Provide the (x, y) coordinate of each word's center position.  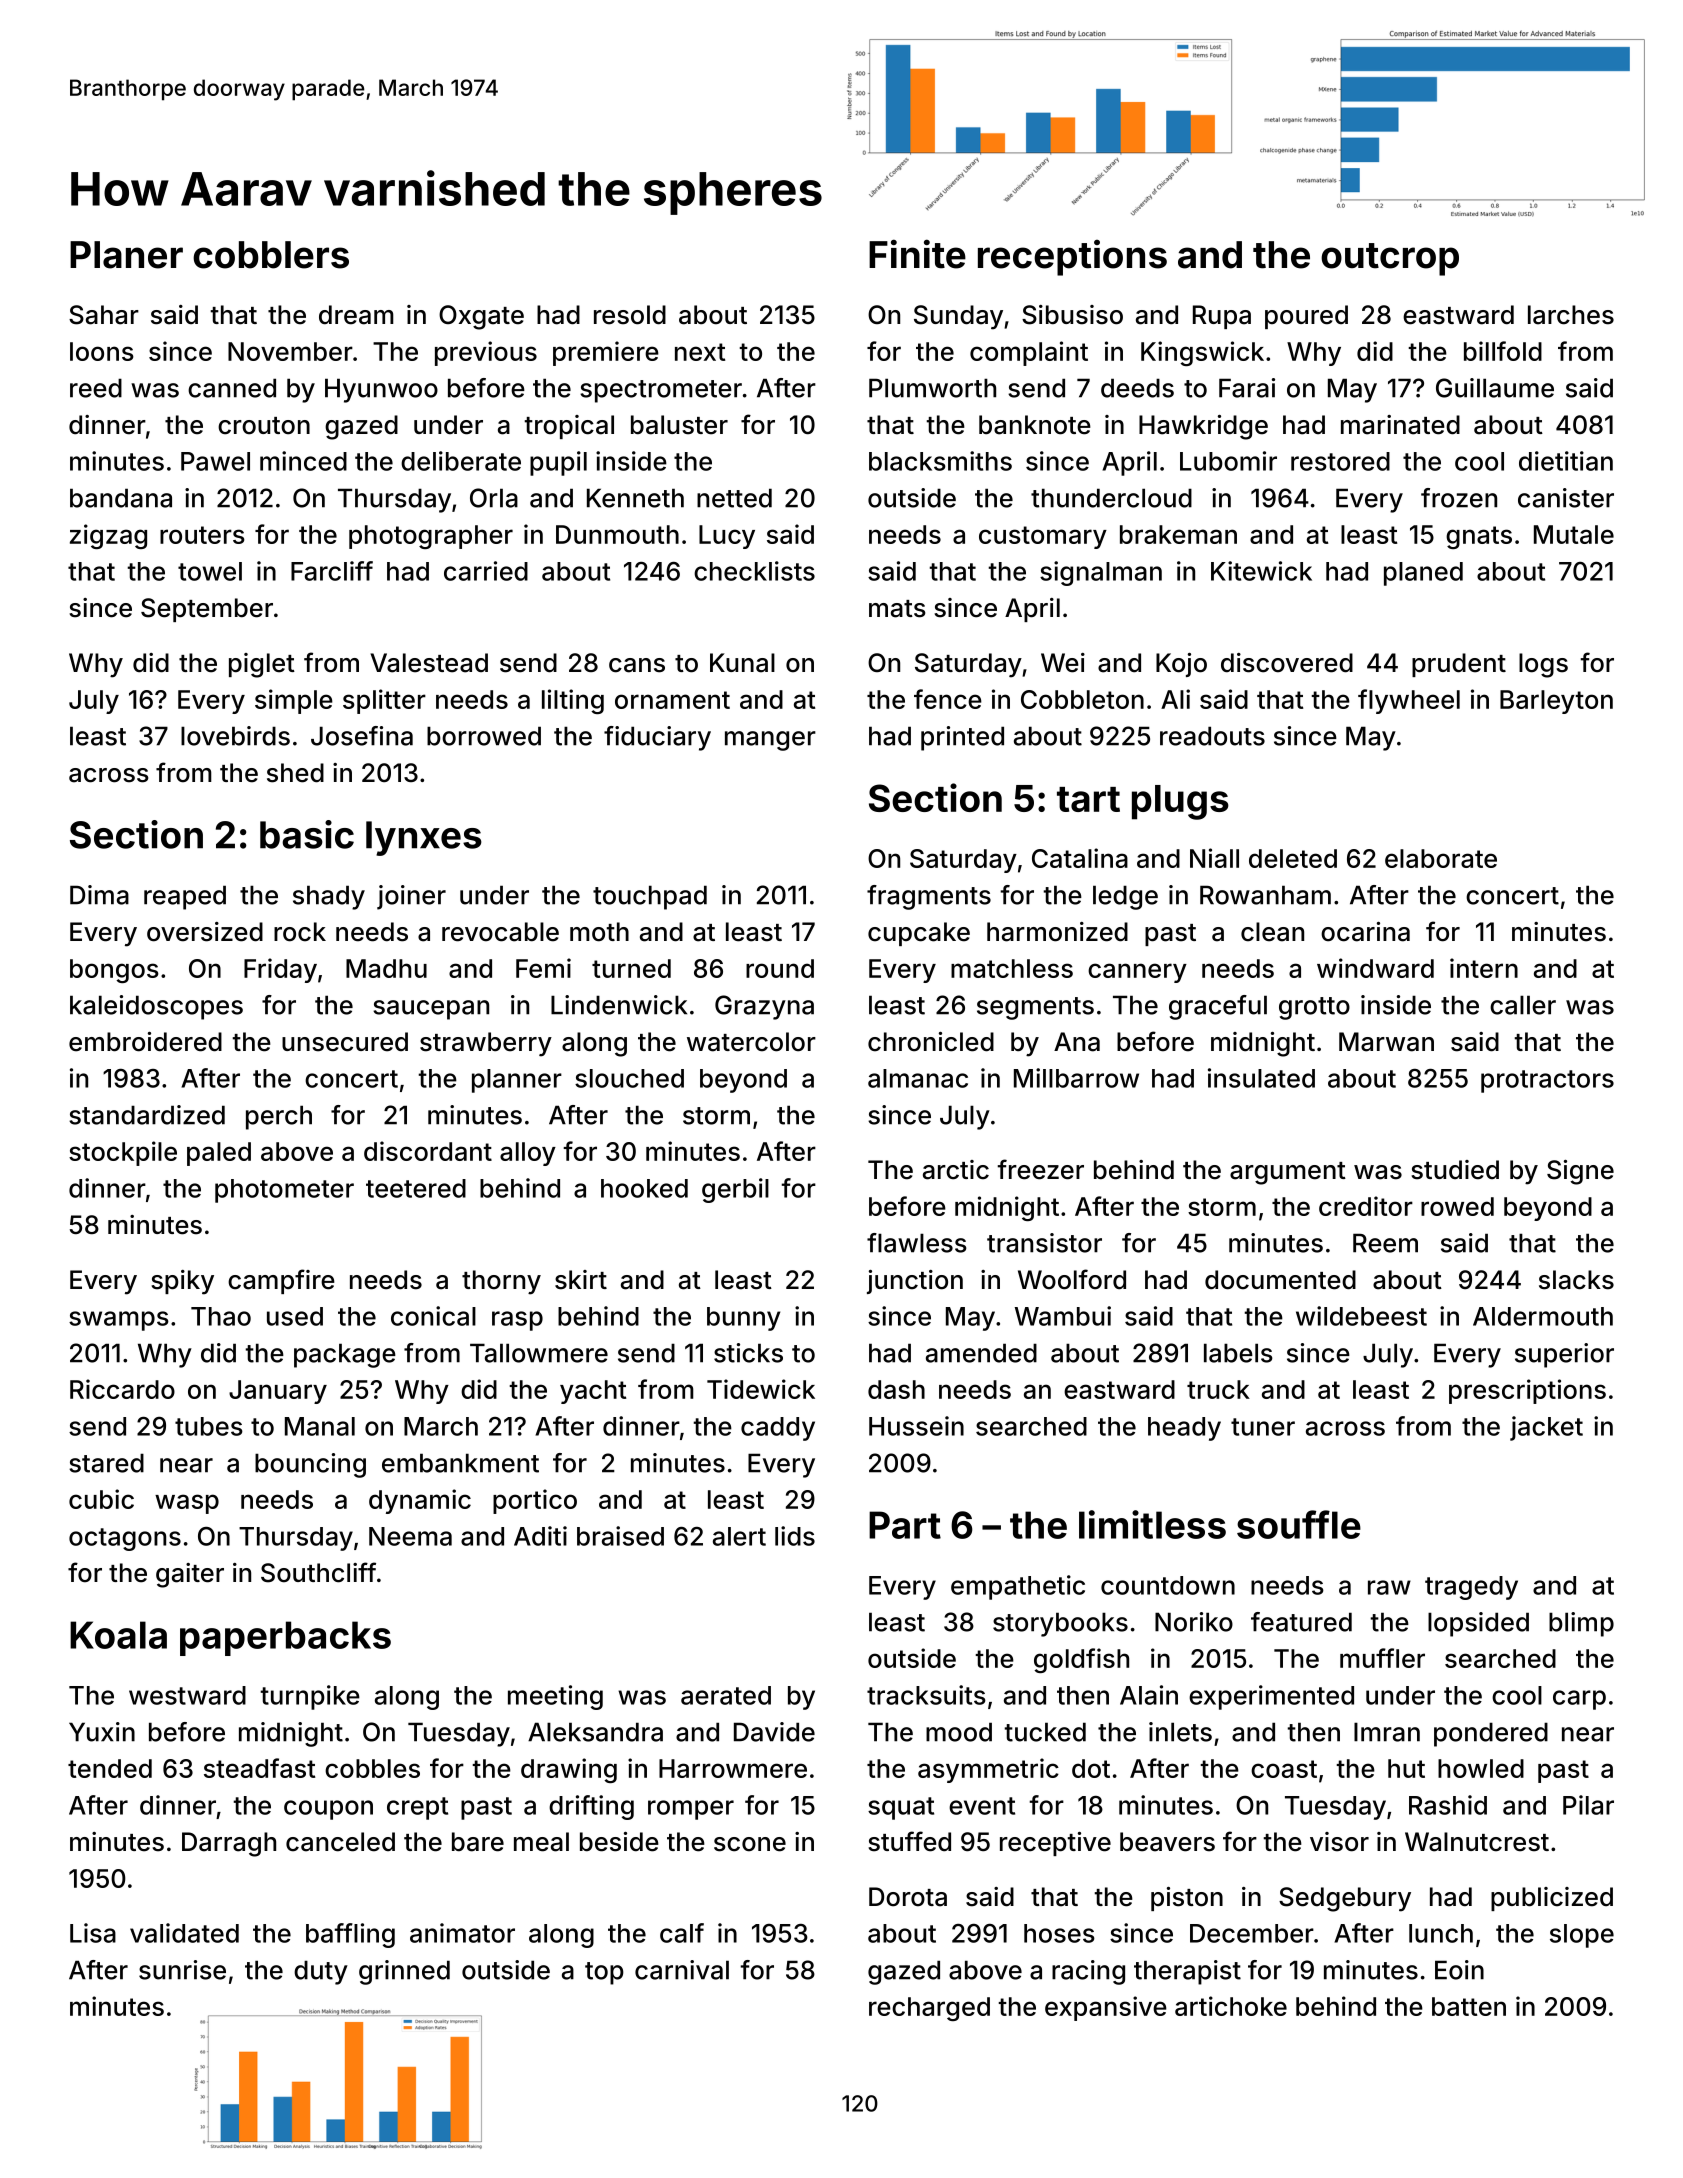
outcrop (1390, 259)
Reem (1385, 1243)
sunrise (182, 1970)
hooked (644, 1188)
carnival (682, 1970)
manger (770, 741)
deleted (1293, 858)
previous (486, 353)
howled (1481, 1768)
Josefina (362, 736)
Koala (118, 1635)
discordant (428, 1151)
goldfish (1081, 1660)
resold (630, 315)
